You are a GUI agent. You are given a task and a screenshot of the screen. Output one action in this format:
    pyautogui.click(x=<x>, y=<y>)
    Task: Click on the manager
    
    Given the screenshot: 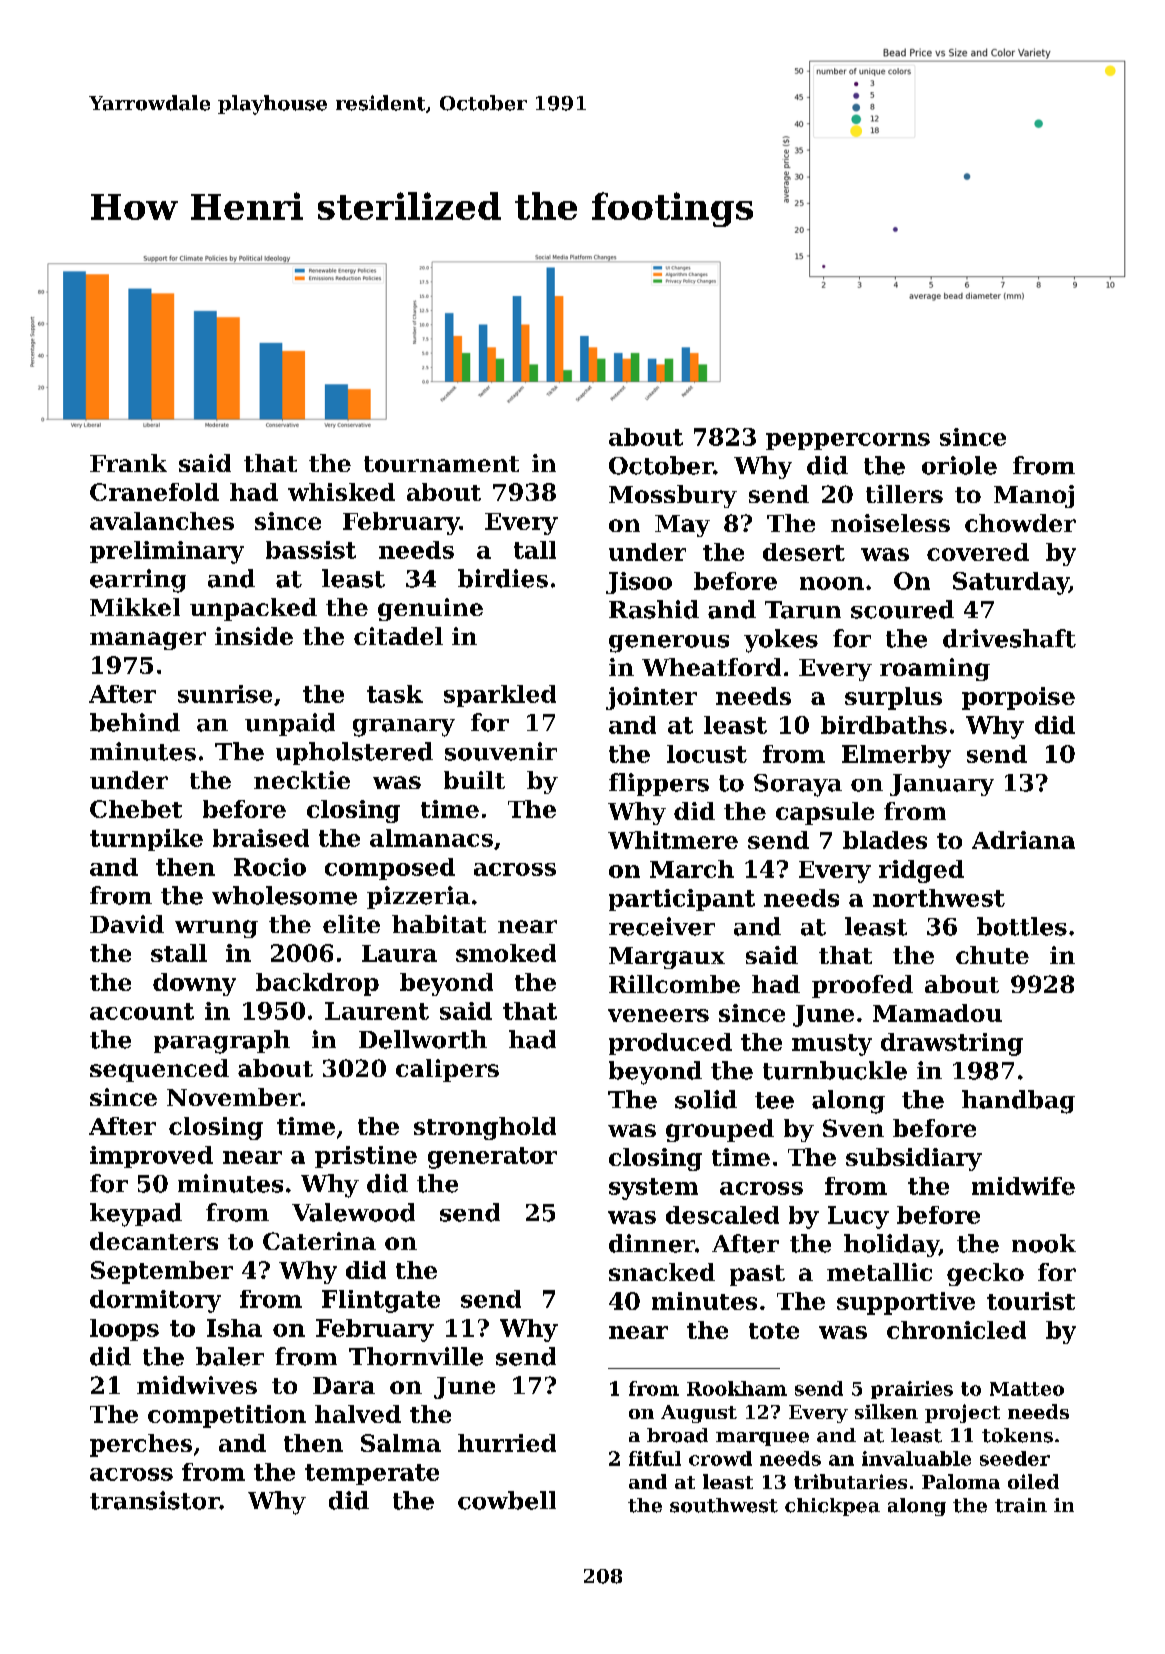 What is the action you would take?
    pyautogui.click(x=148, y=641)
